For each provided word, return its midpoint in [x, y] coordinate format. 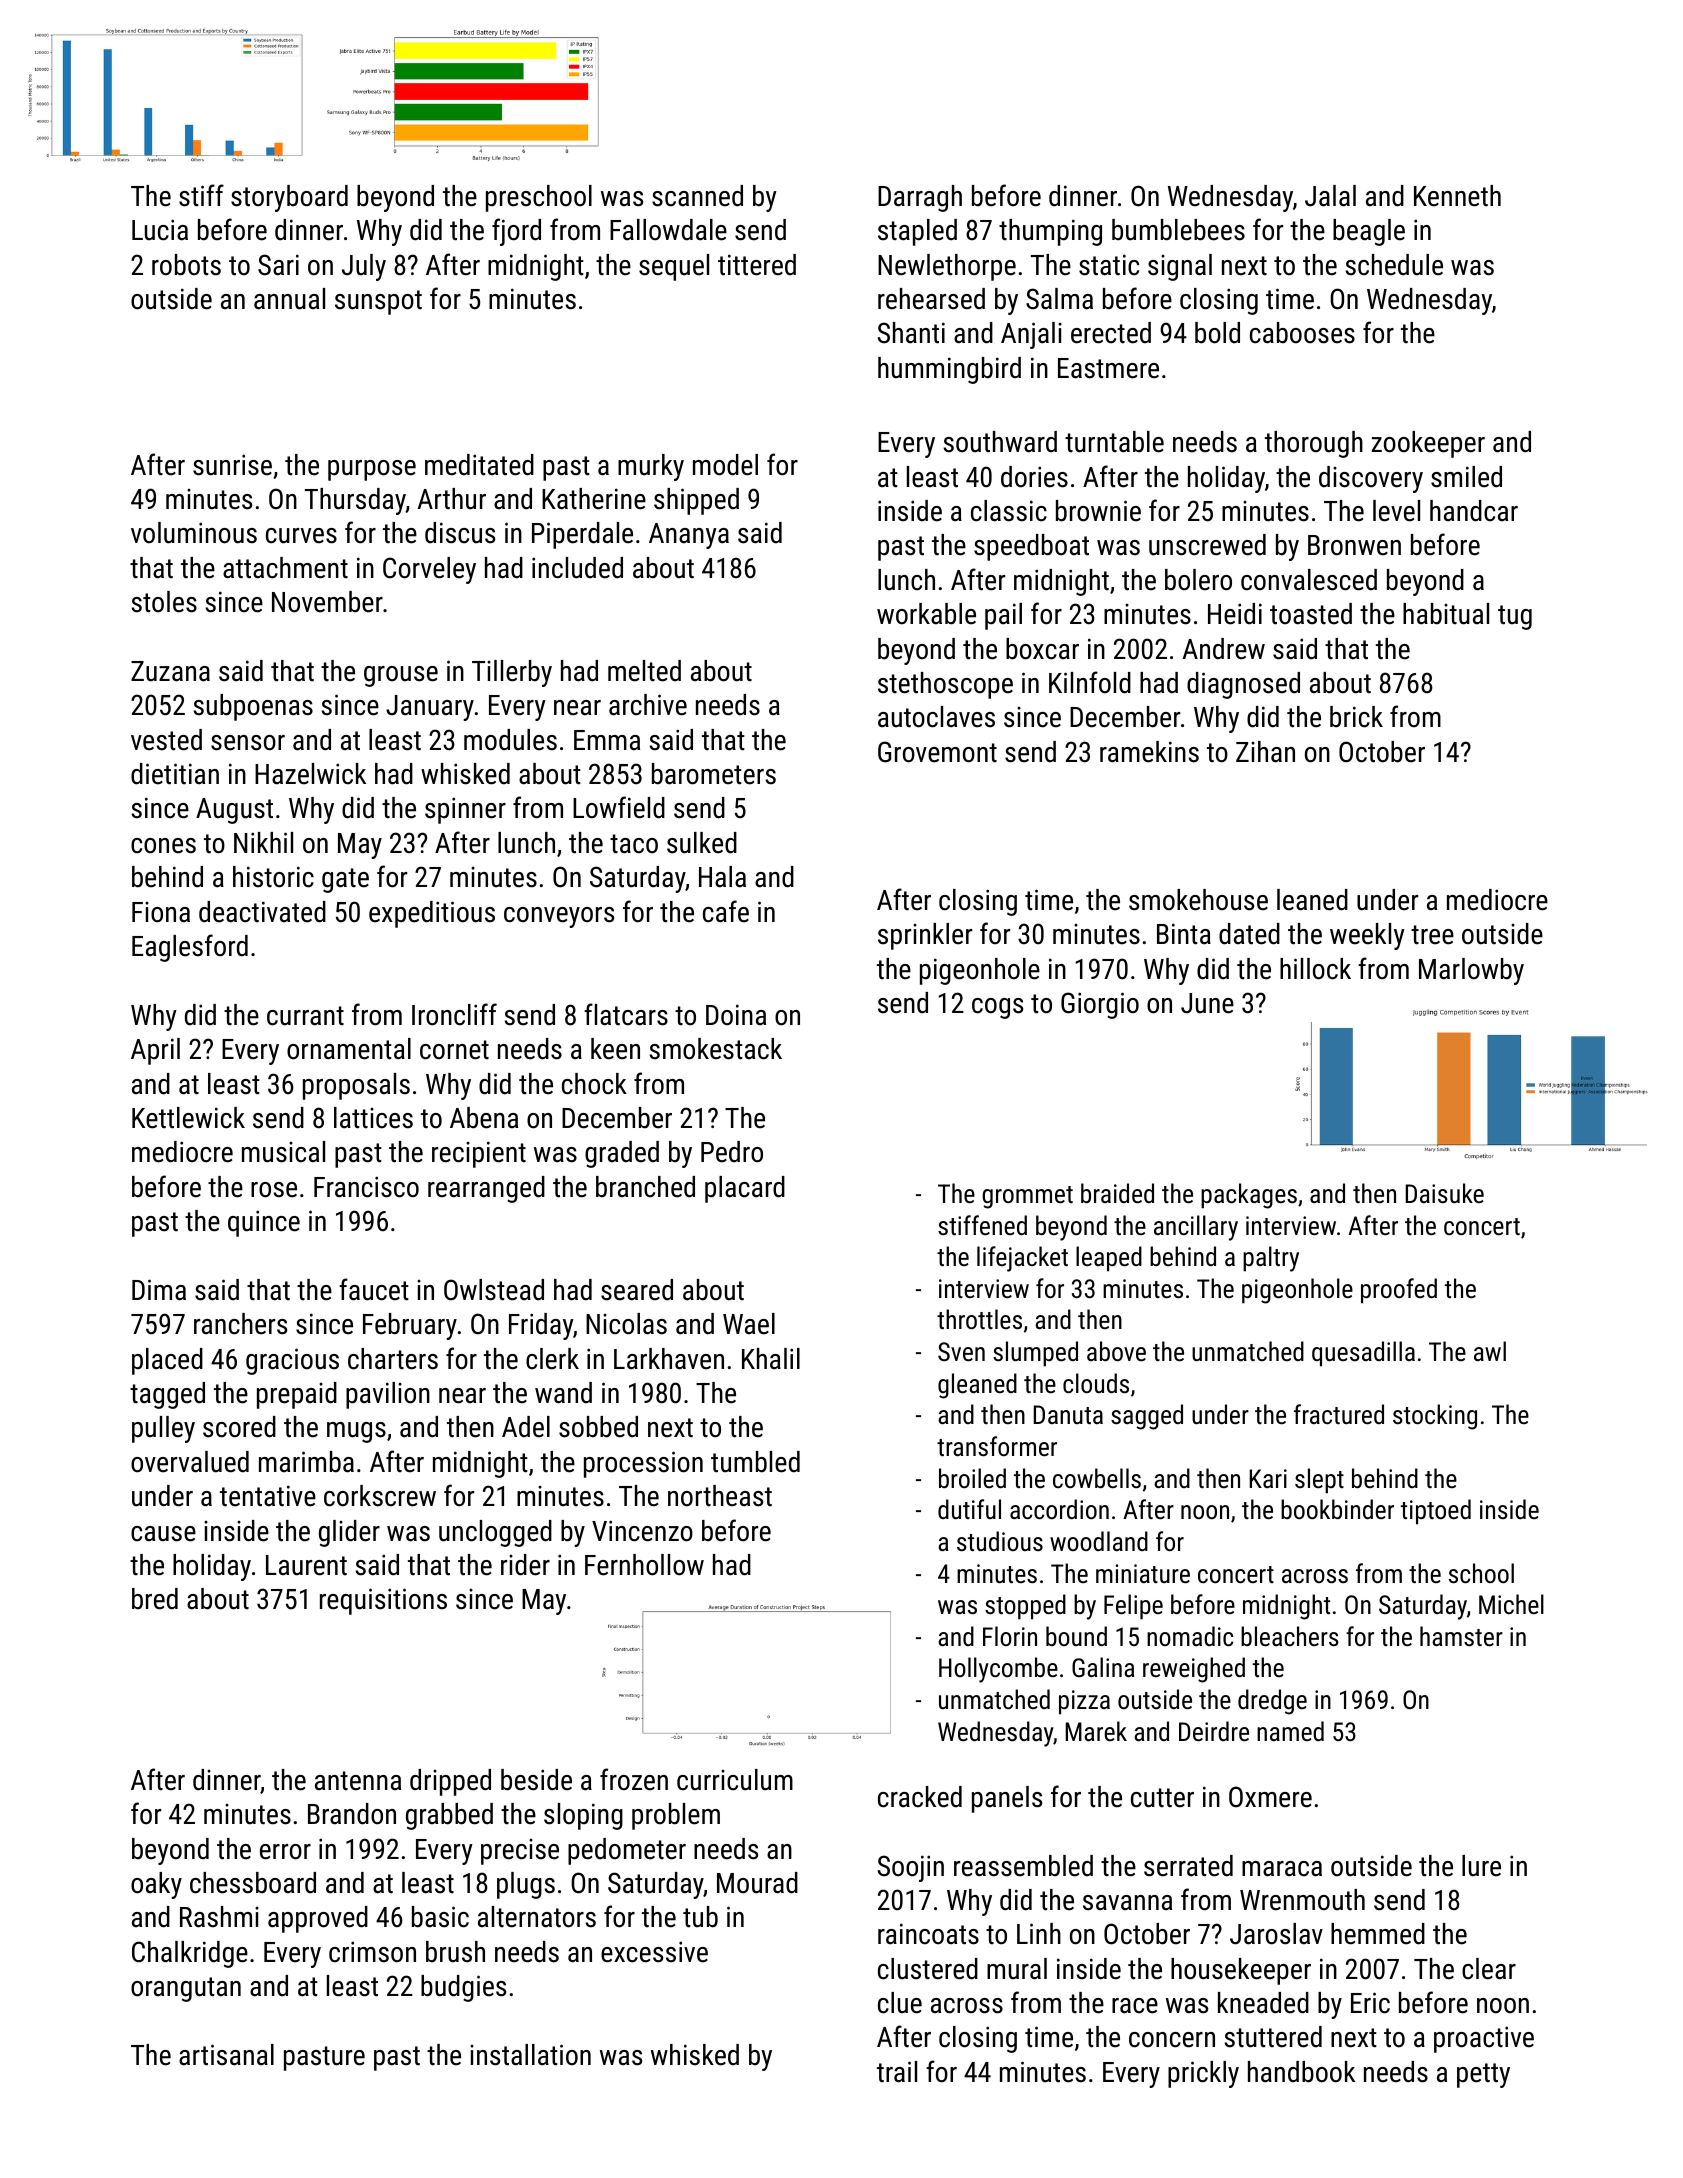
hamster [1461, 1636]
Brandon [352, 1814]
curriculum [735, 1780]
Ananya [689, 536]
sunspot [378, 302]
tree [1432, 935]
